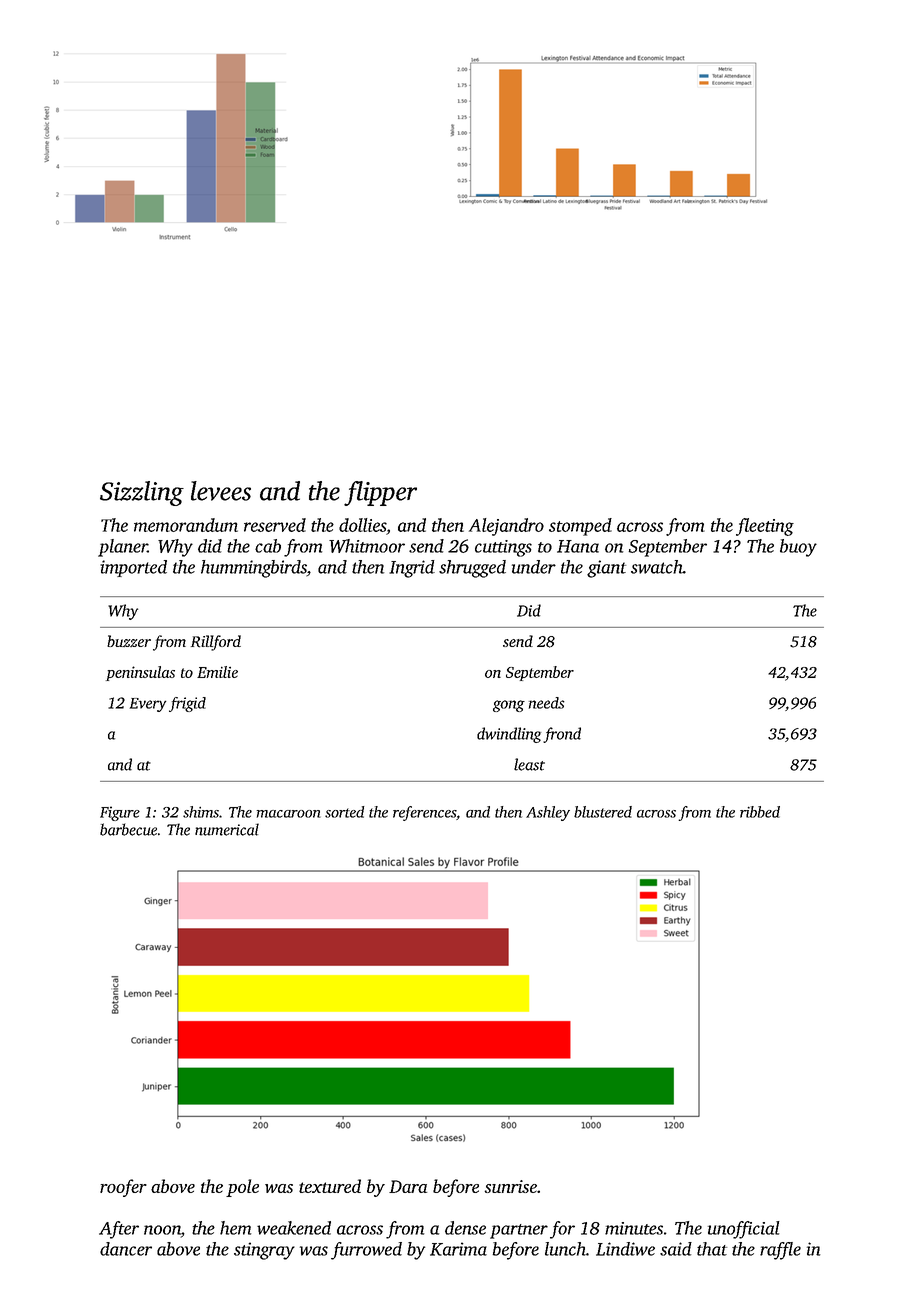 The width and height of the document is (924, 1308). Describe the element at coordinates (123, 548) in the document. I see `planer` at that location.
